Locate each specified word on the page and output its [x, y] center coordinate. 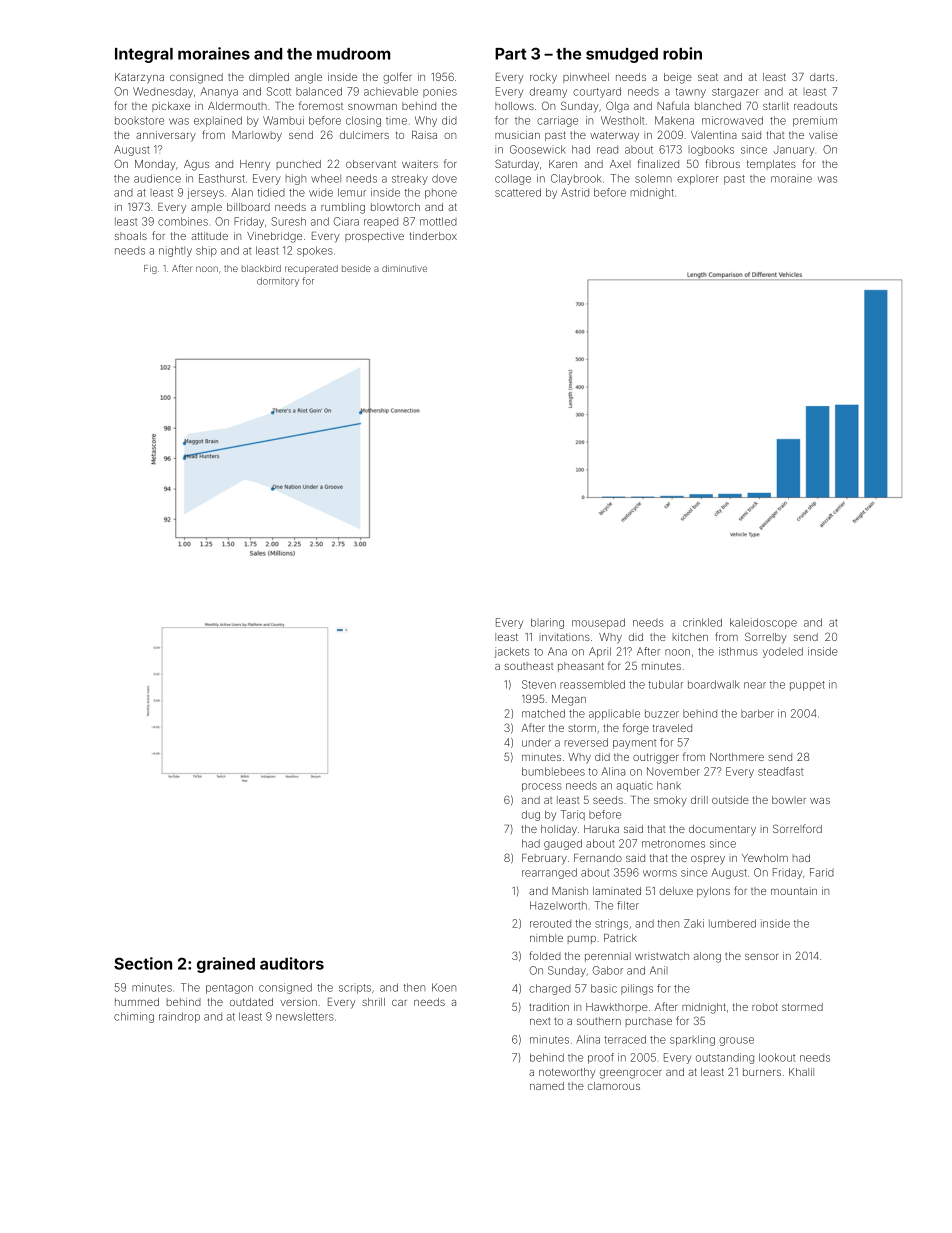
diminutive [404, 268]
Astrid [575, 192]
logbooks [711, 150]
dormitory [278, 282]
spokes [315, 251]
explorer [698, 180]
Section [143, 963]
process [542, 787]
